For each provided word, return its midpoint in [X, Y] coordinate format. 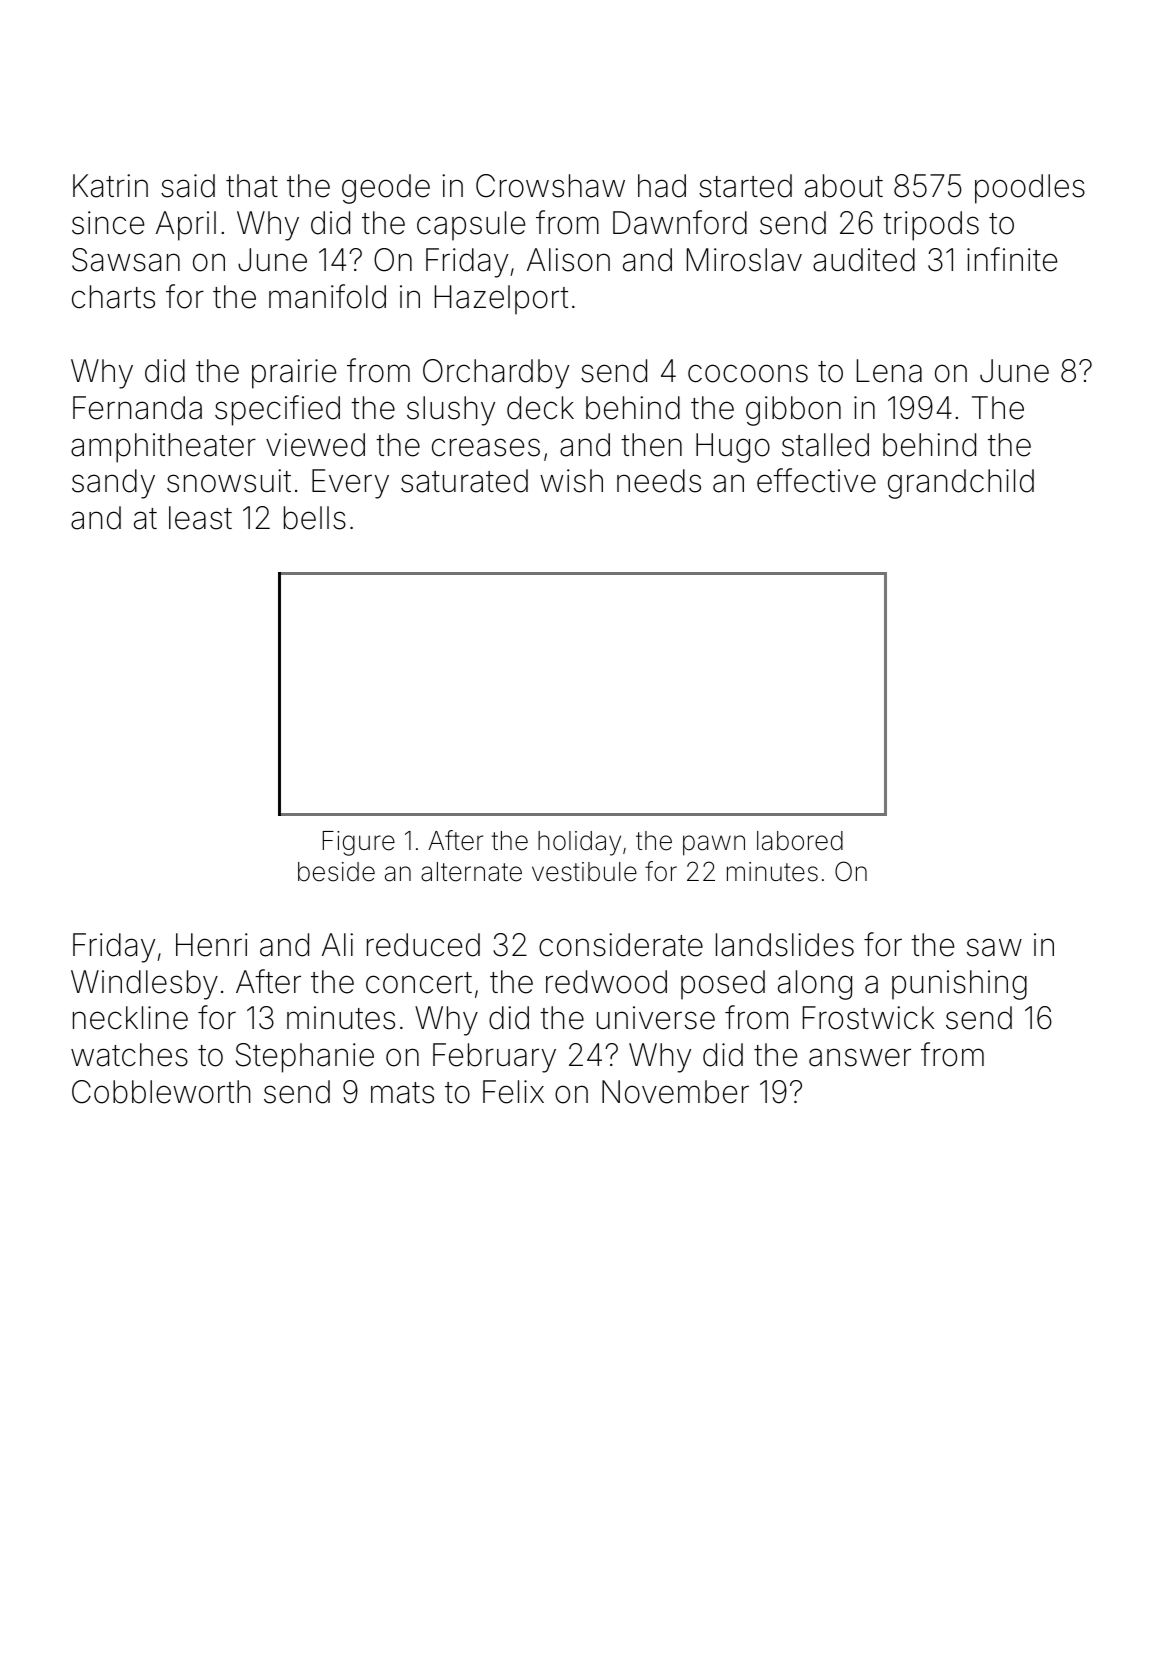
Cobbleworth [161, 1092]
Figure [359, 843]
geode [386, 189]
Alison [568, 260]
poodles [1030, 189]
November [675, 1092]
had [662, 186]
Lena [889, 371]
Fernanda [137, 408]
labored [800, 841]
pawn [714, 845]
